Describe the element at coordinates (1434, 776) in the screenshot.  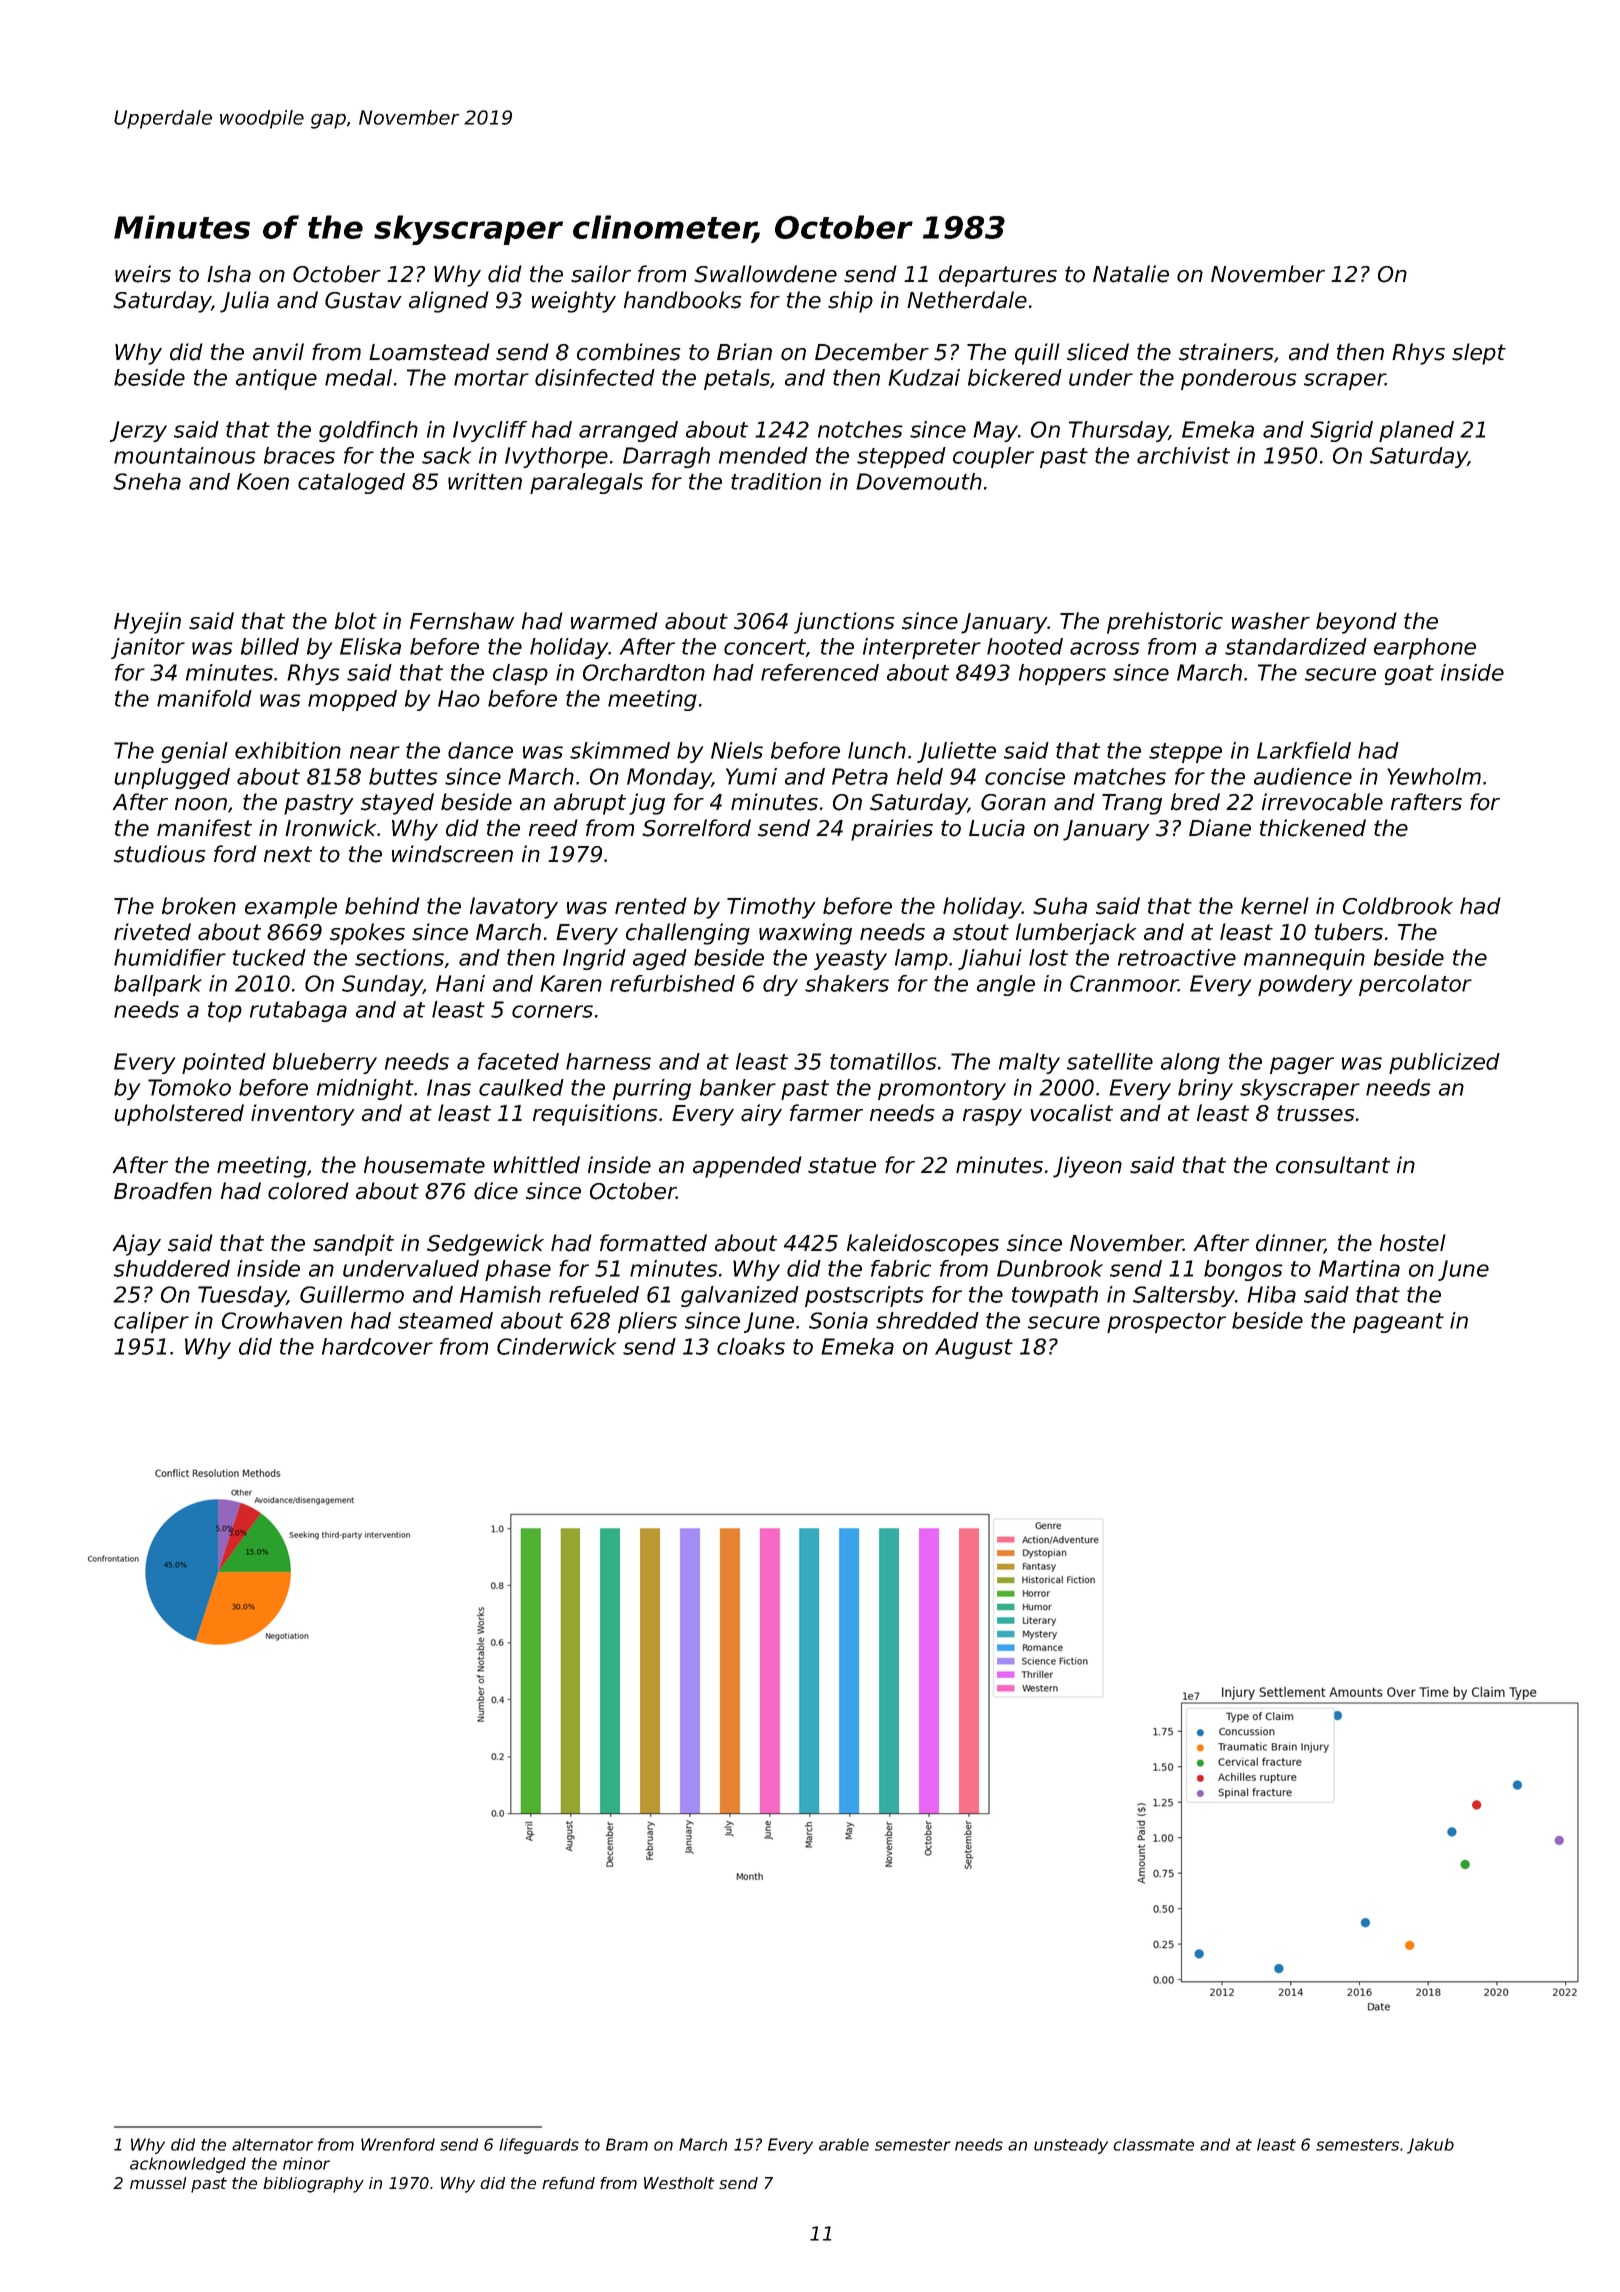
I see `Yewholm` at that location.
